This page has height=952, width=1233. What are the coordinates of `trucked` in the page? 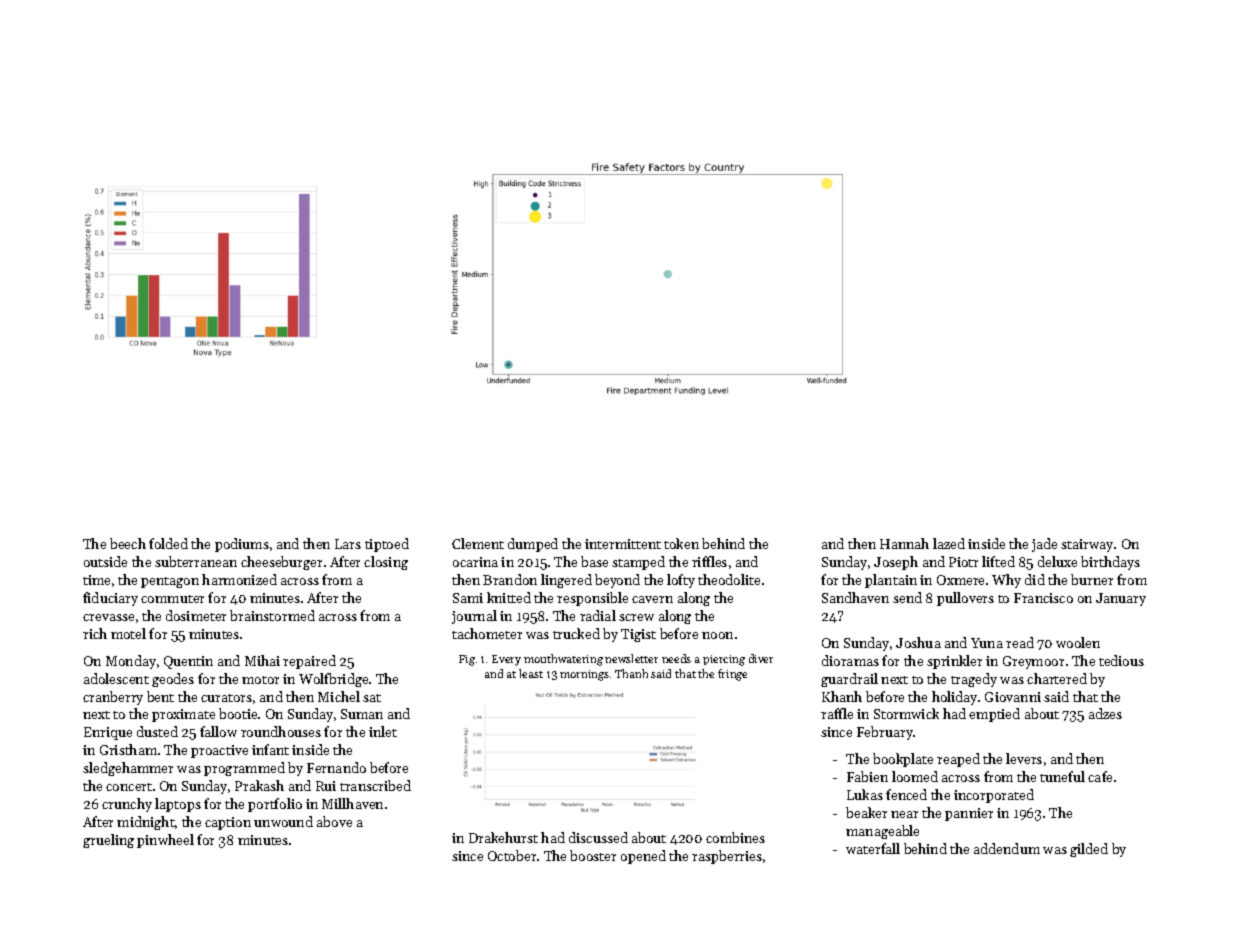 It's located at (576, 633).
